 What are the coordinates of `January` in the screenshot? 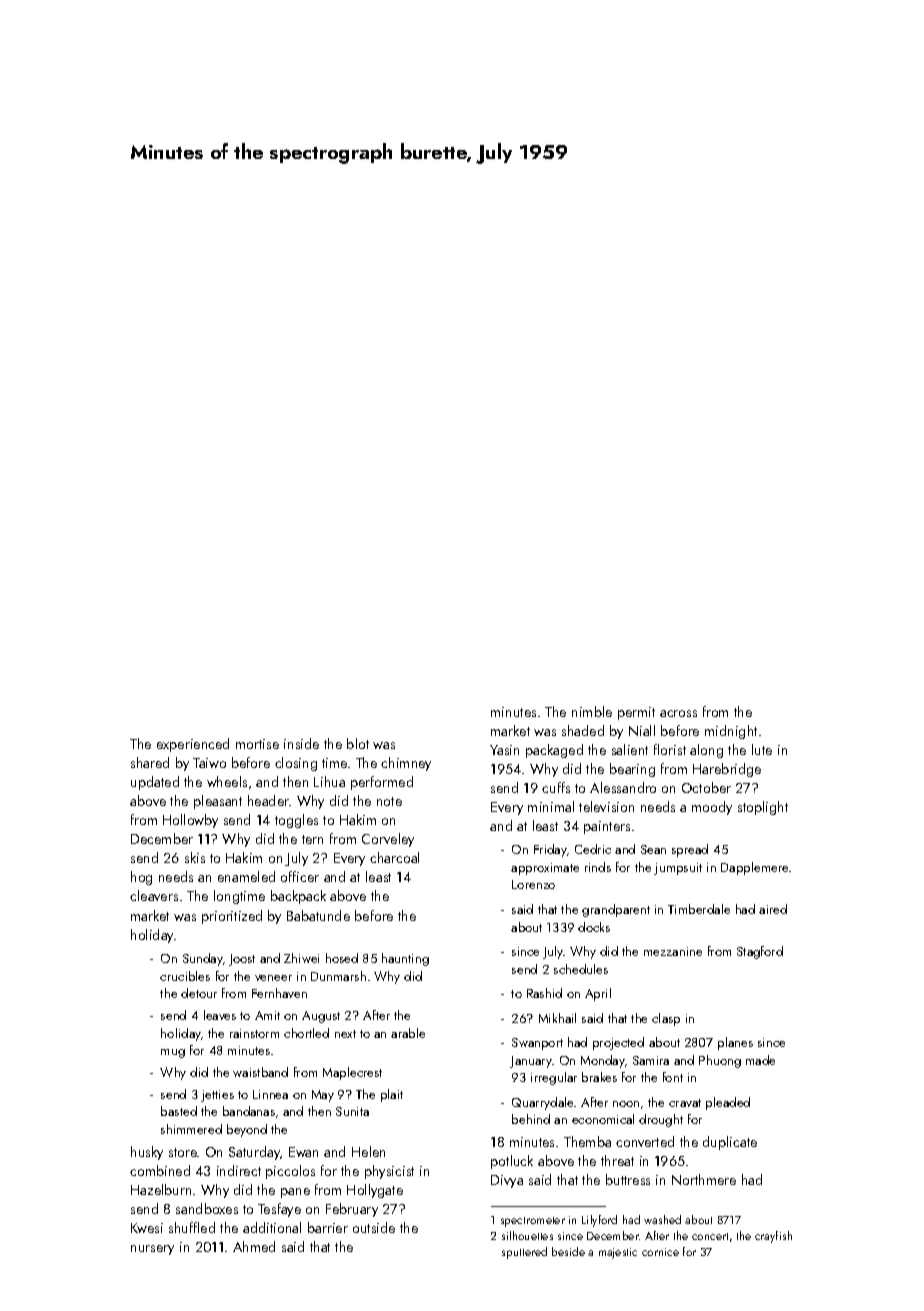 It's located at (531, 1062).
